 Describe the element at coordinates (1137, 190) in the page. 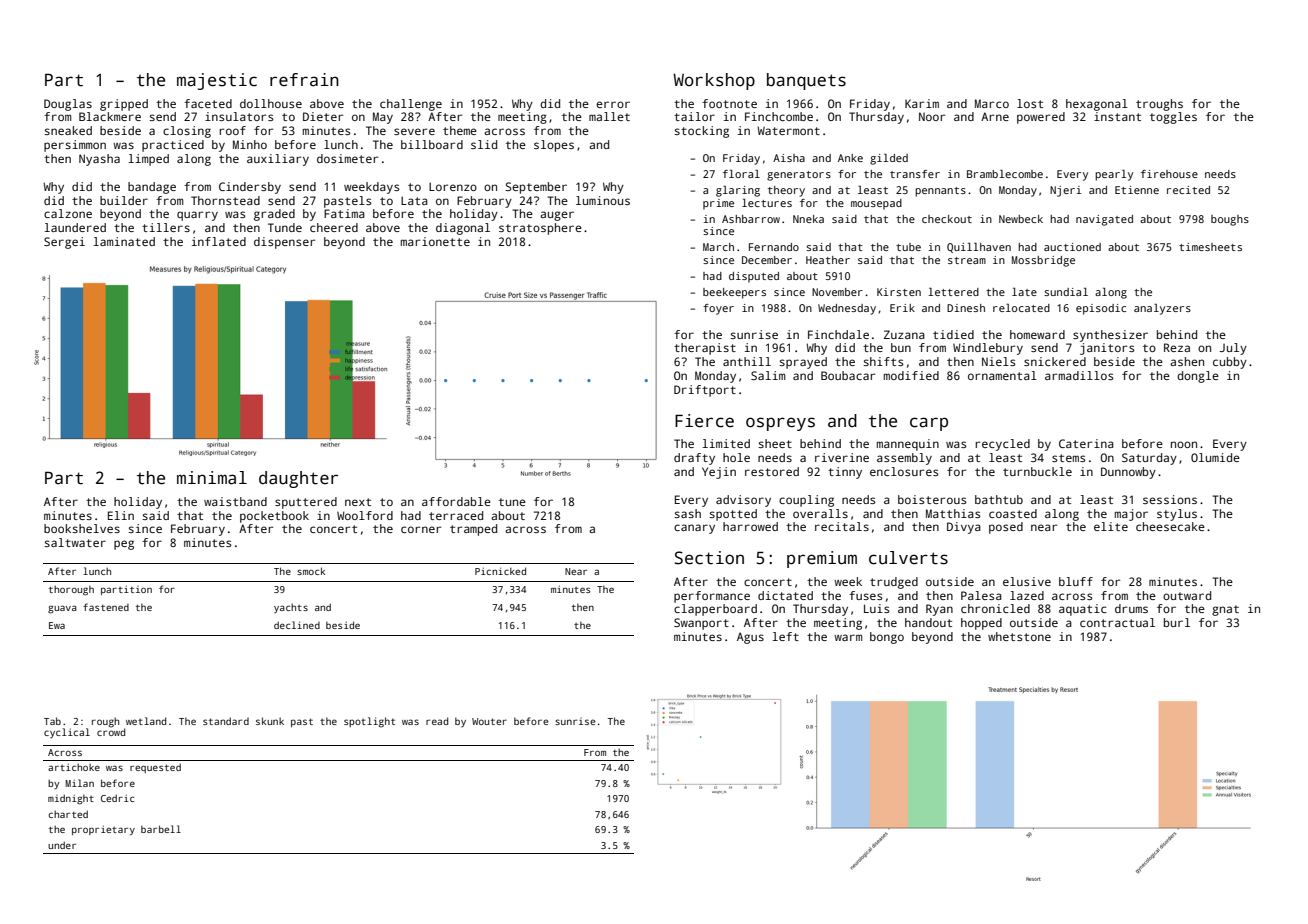

I see `Etienne` at that location.
